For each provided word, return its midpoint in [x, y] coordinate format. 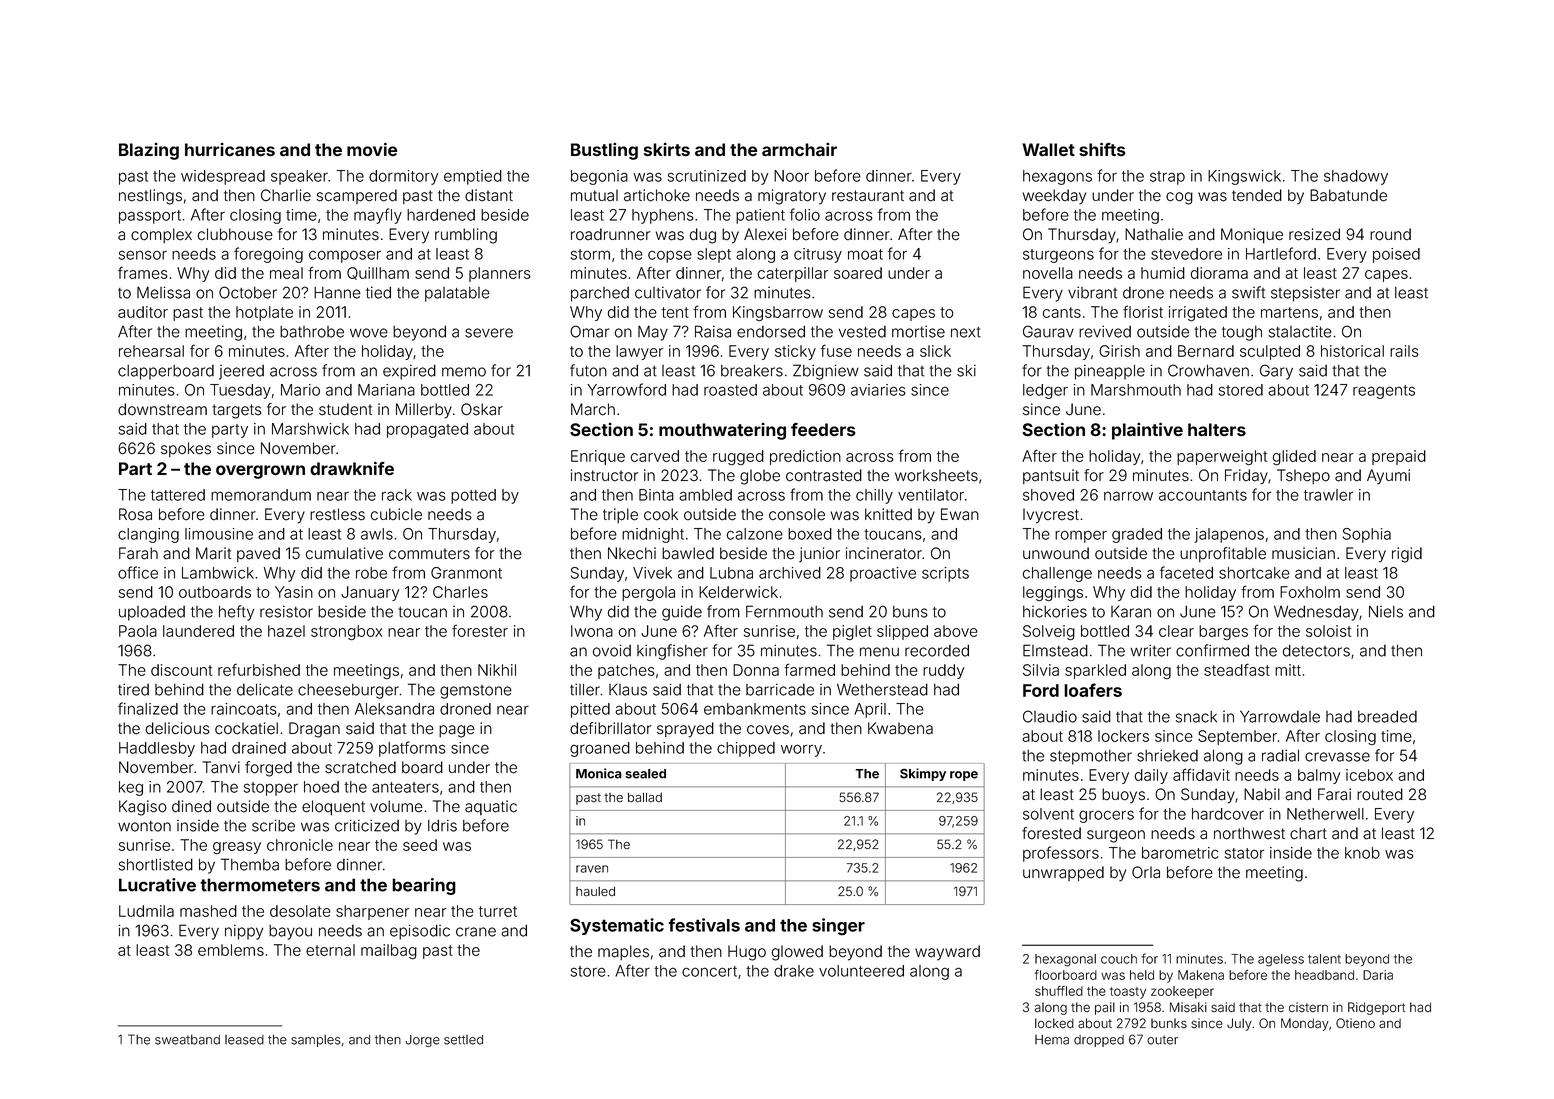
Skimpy [923, 774]
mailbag [389, 951]
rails [1404, 351]
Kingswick [1244, 177]
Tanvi [221, 767]
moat [865, 254]
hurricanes [230, 149]
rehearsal [151, 351]
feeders [823, 429]
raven [592, 869]
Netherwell [1325, 814]
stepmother [1091, 757]
